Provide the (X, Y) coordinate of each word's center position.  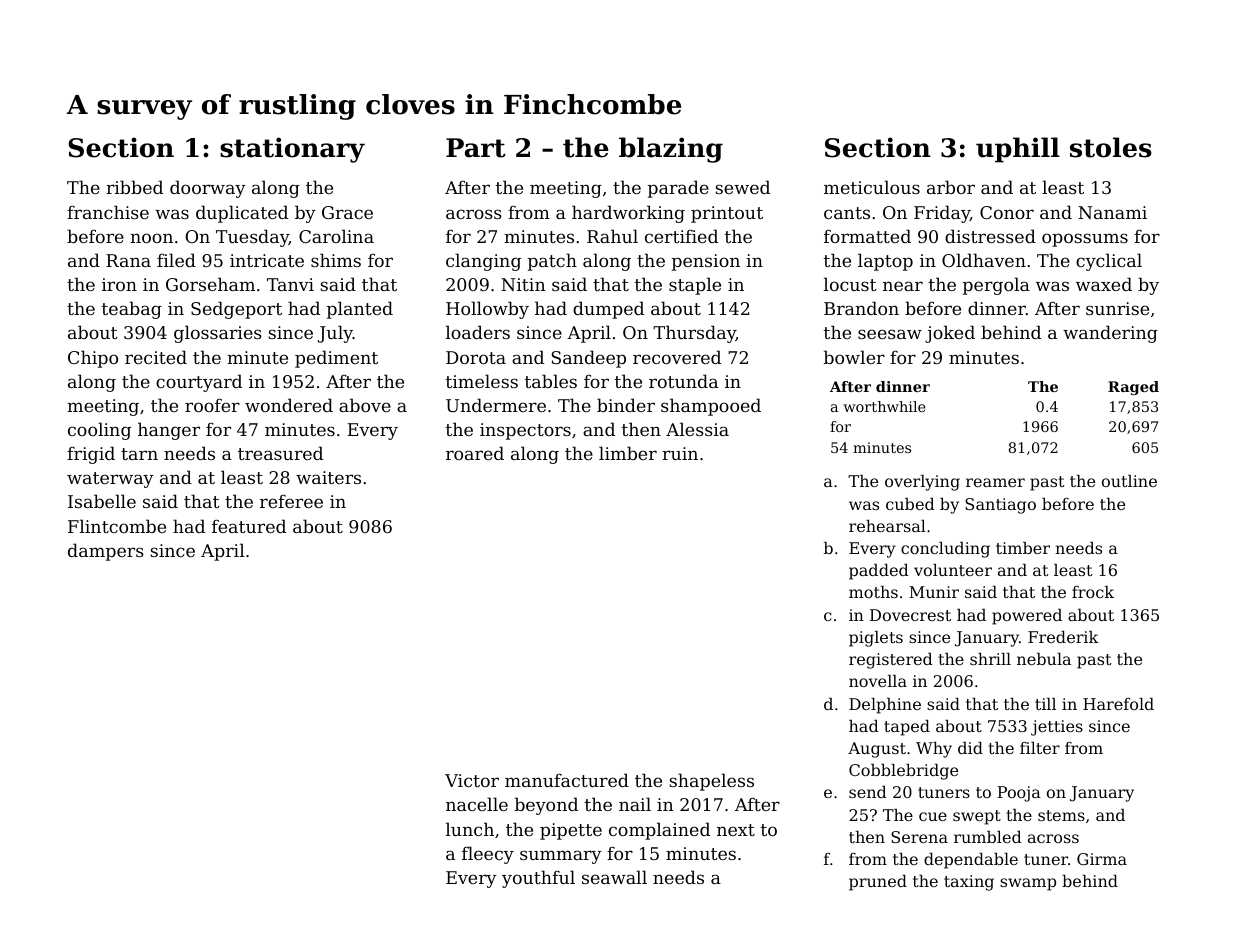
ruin (680, 453)
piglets (876, 639)
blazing (671, 150)
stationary (292, 150)
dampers (106, 552)
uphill (1018, 150)
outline (1129, 481)
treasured (280, 453)
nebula (1044, 659)
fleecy (488, 855)
